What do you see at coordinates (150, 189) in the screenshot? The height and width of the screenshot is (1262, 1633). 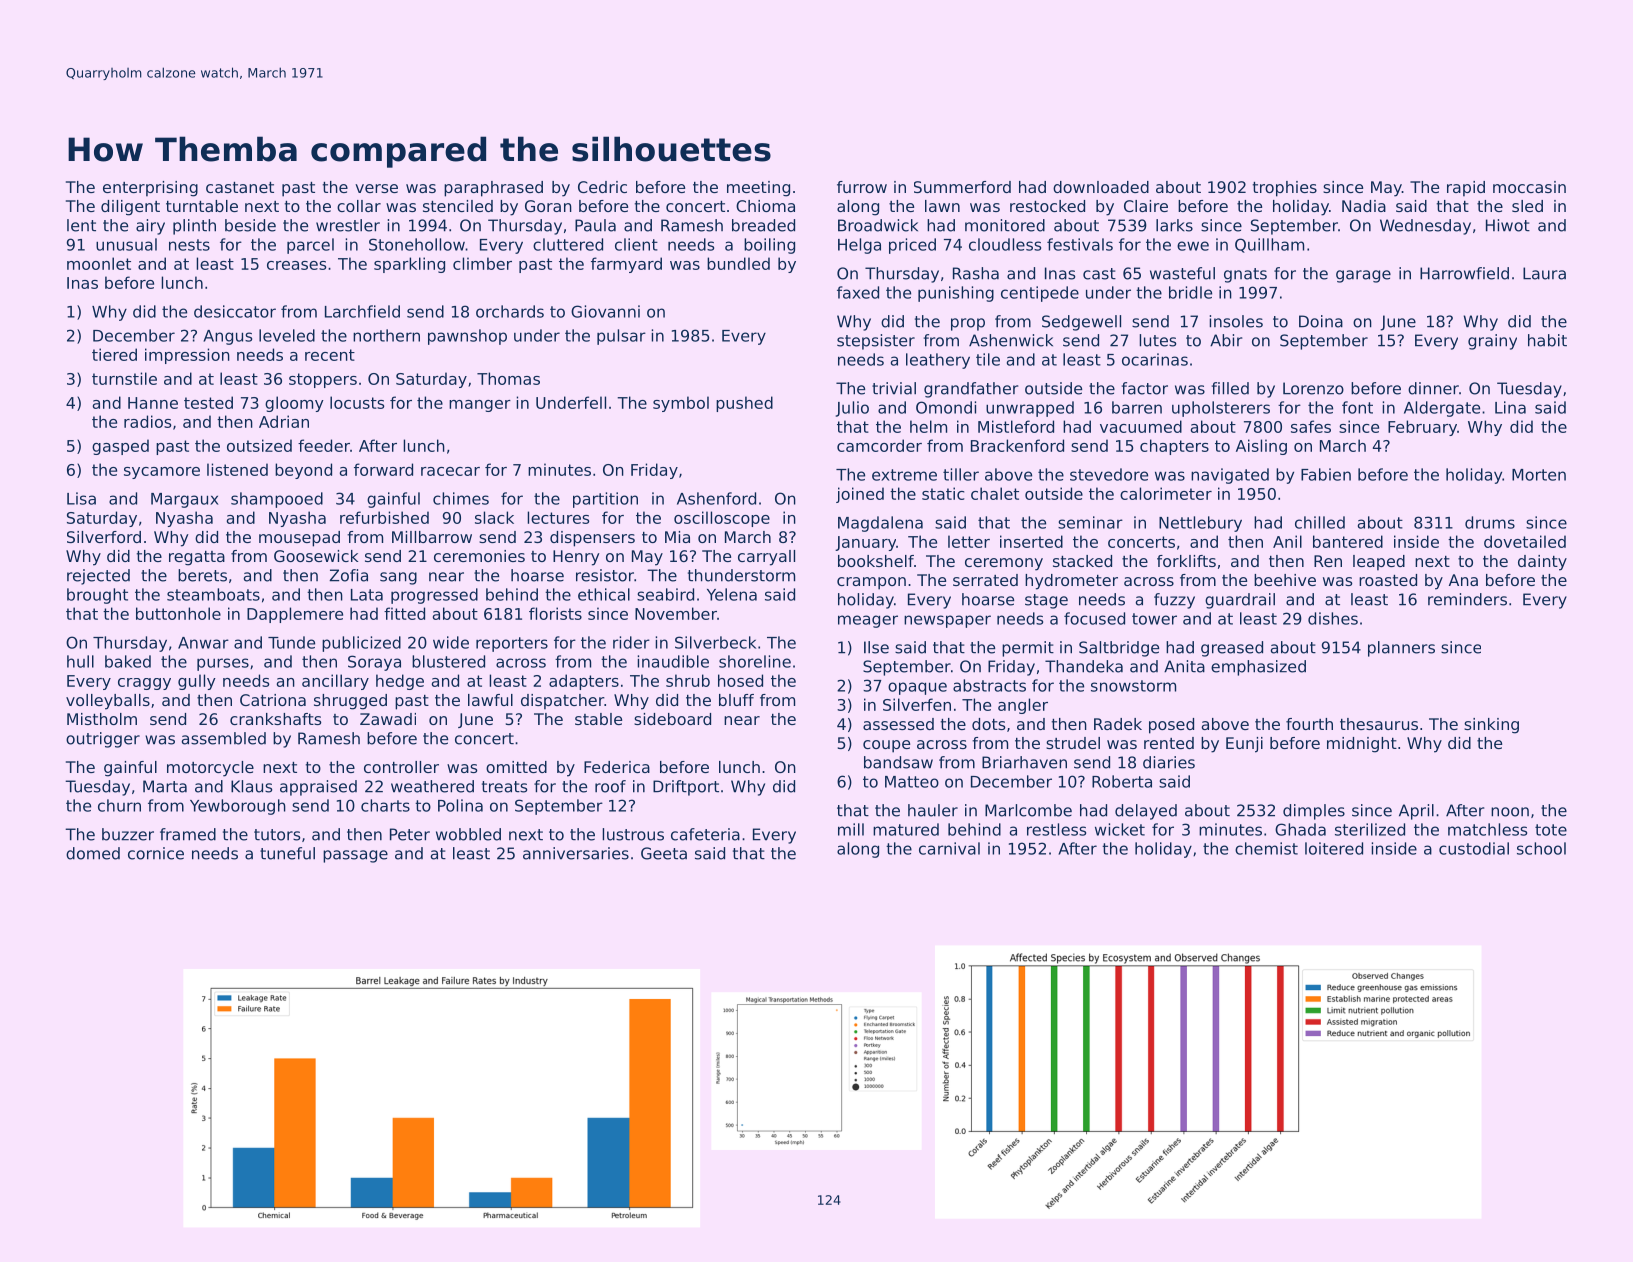 I see `enterprising` at bounding box center [150, 189].
